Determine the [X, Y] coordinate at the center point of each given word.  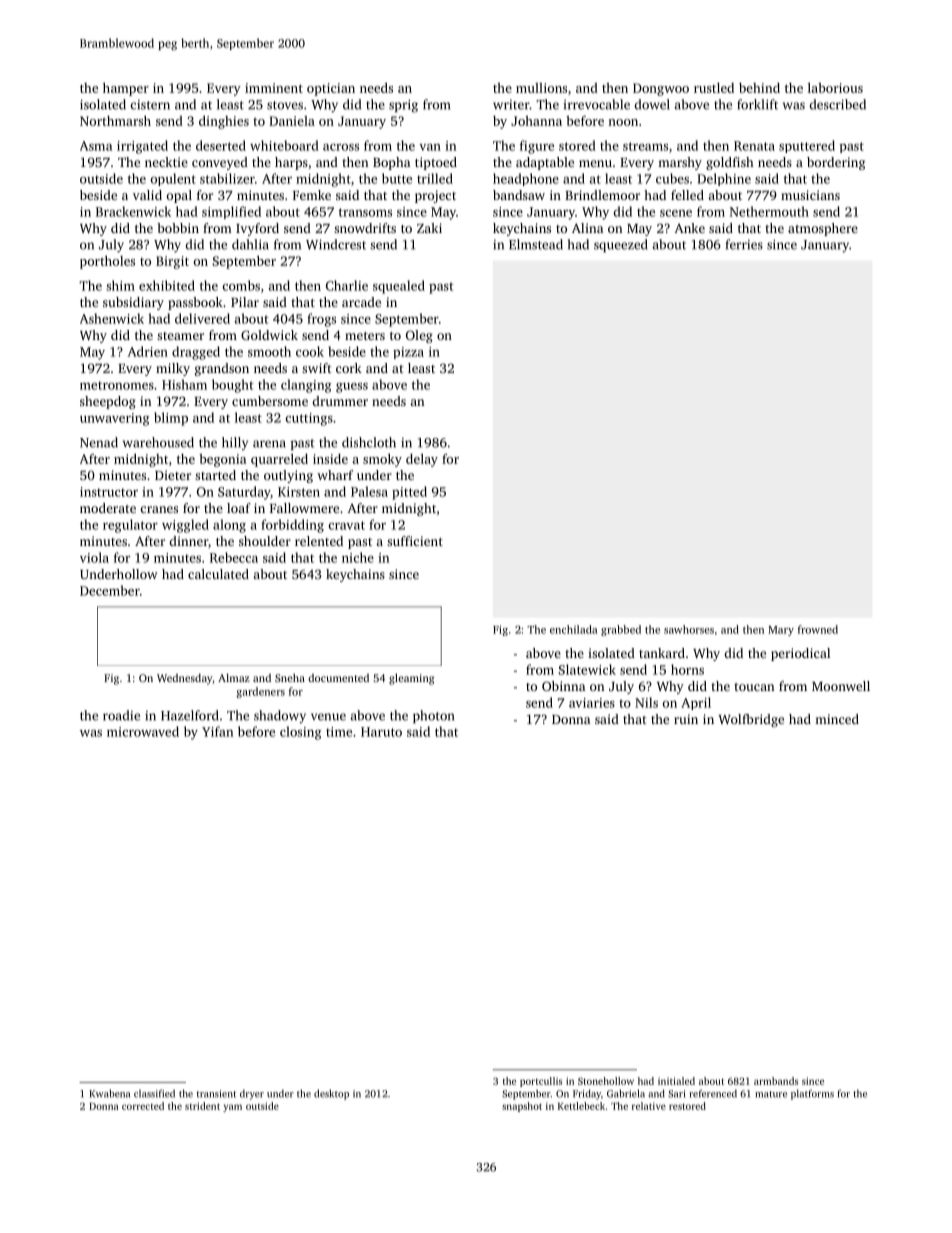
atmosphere [823, 229]
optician [331, 89]
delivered [202, 318]
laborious [835, 87]
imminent [274, 88]
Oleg [419, 336]
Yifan [217, 731]
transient [216, 1094]
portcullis [541, 1082]
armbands [776, 1081]
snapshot [522, 1107]
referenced [713, 1093]
